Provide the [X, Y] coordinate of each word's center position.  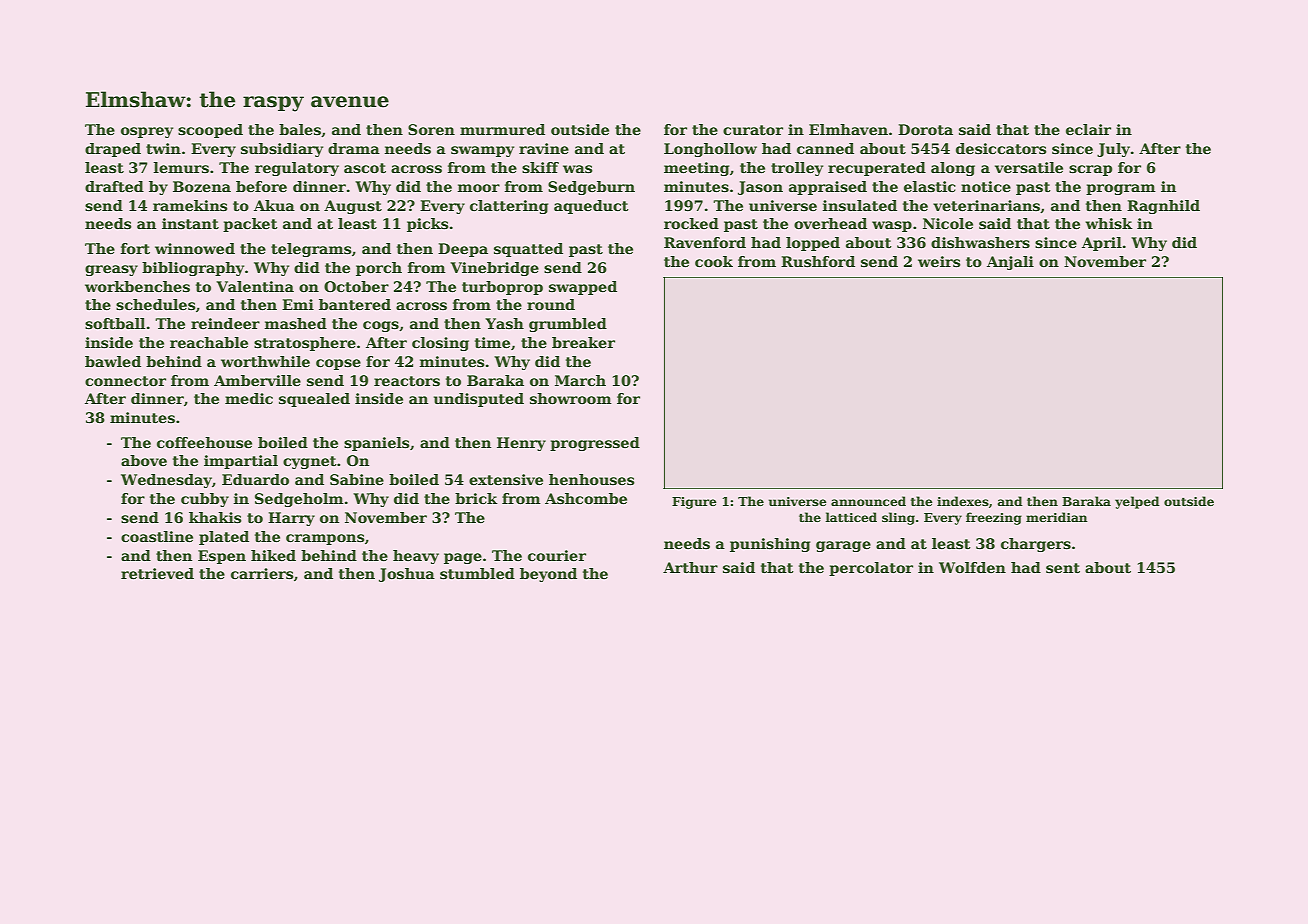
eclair [1088, 129]
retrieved [157, 573]
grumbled [568, 325]
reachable [209, 342]
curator [753, 130]
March [580, 380]
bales [300, 129]
